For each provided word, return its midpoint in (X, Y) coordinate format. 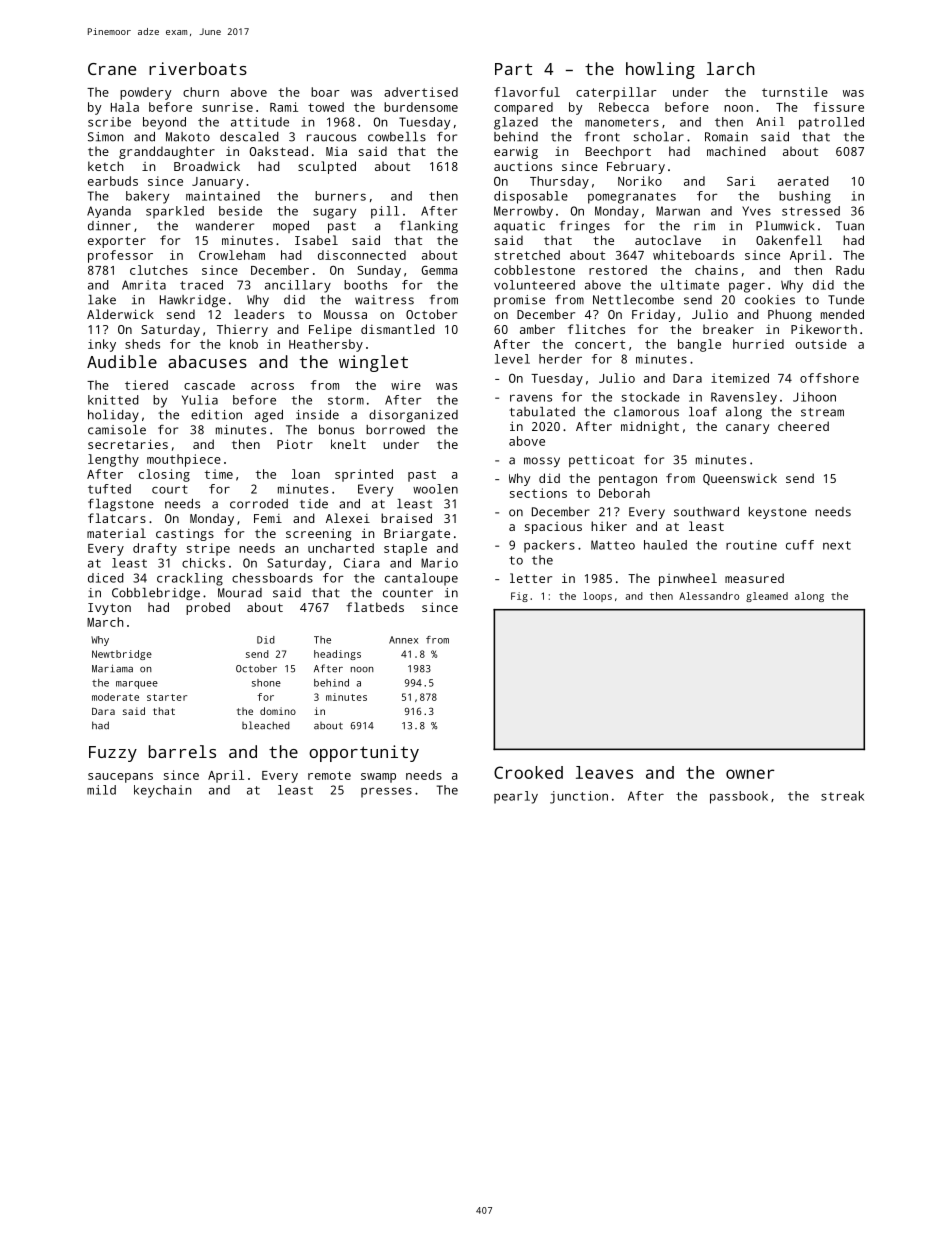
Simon (105, 137)
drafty (155, 549)
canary (747, 429)
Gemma (439, 270)
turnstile (795, 92)
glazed (516, 123)
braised (406, 518)
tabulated (542, 412)
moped (291, 227)
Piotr (295, 444)
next (837, 545)
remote (329, 775)
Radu (850, 270)
